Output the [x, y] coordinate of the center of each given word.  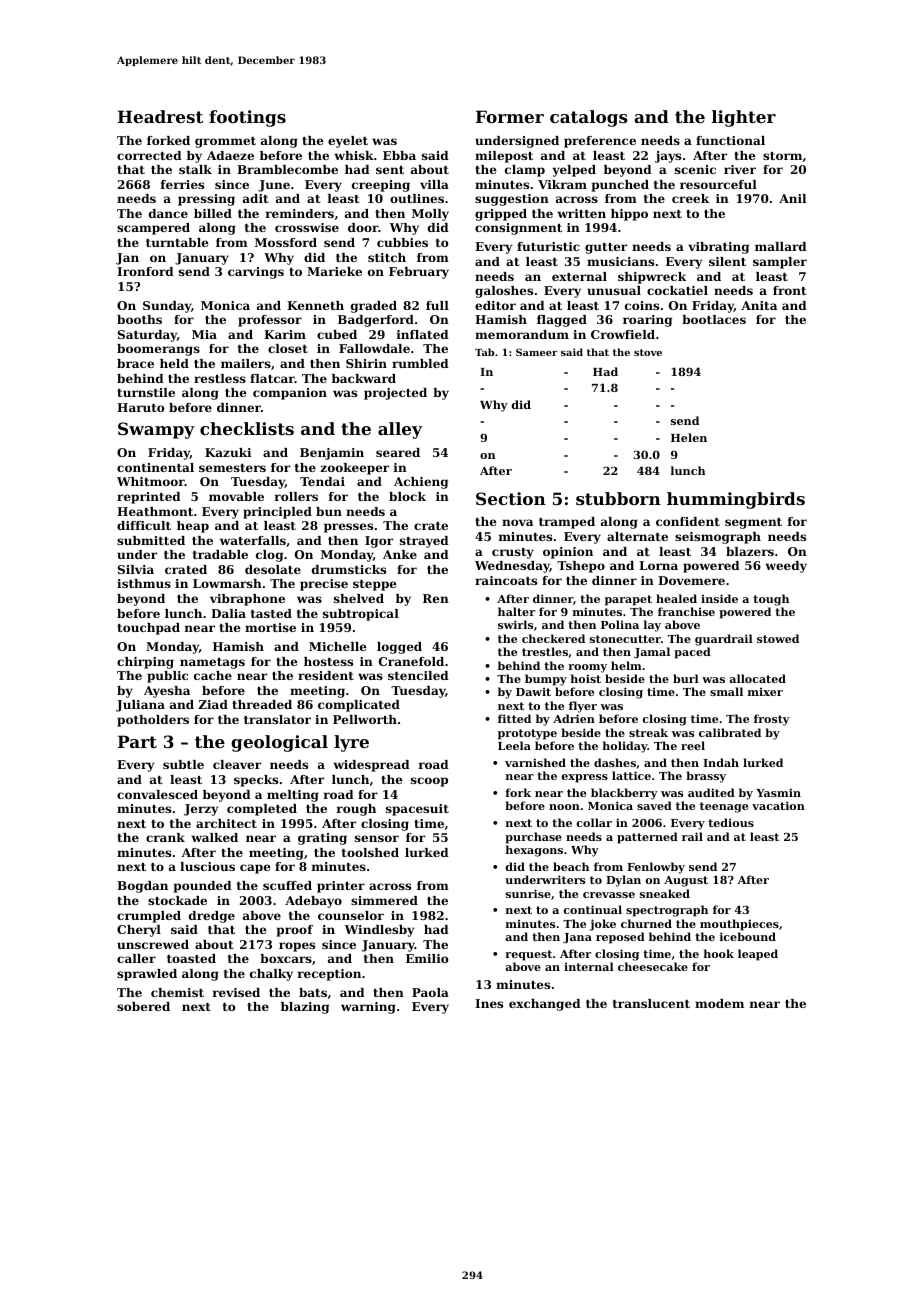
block [407, 496]
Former [510, 116]
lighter [744, 118]
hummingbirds [736, 500]
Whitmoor [151, 481]
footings [247, 118]
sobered [143, 1006]
